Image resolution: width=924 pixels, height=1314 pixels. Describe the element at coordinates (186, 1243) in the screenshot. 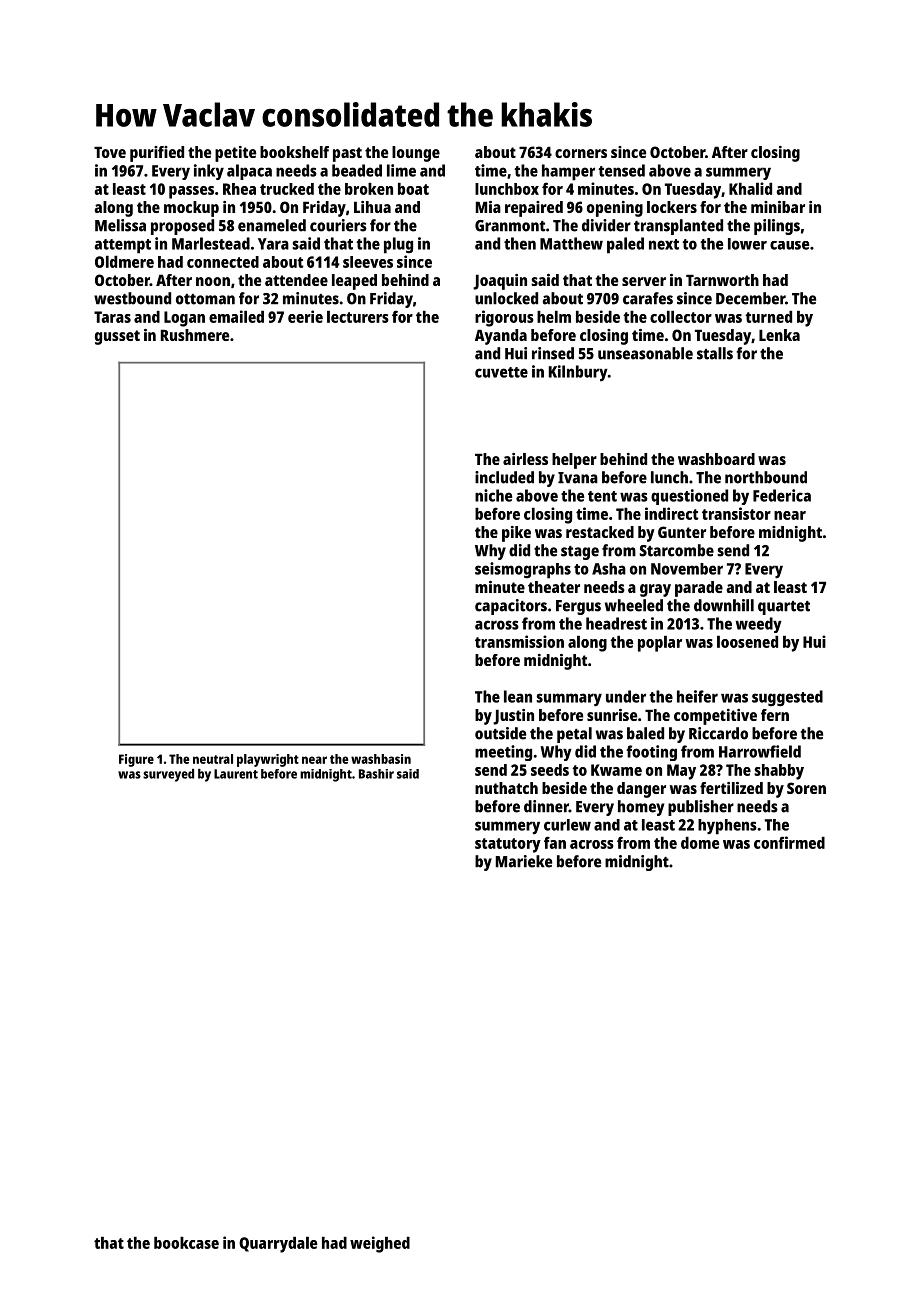

I see `bookcase` at that location.
